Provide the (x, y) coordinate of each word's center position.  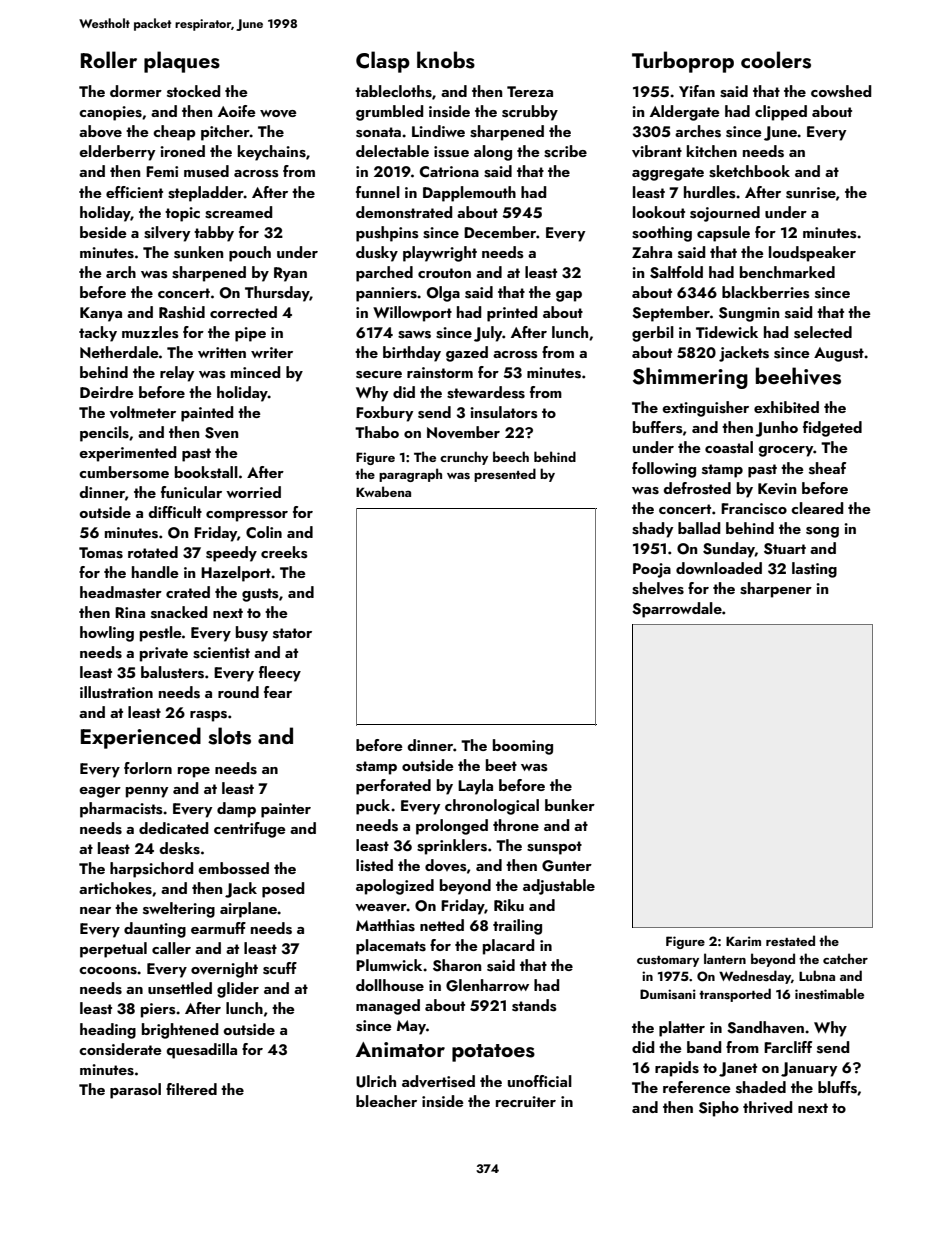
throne (516, 825)
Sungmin (749, 314)
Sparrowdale (677, 610)
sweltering (179, 910)
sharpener (776, 590)
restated (790, 940)
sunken (198, 252)
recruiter (526, 1101)
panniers (386, 294)
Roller (109, 59)
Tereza (530, 91)
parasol (135, 1091)
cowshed (841, 91)
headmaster (121, 592)
